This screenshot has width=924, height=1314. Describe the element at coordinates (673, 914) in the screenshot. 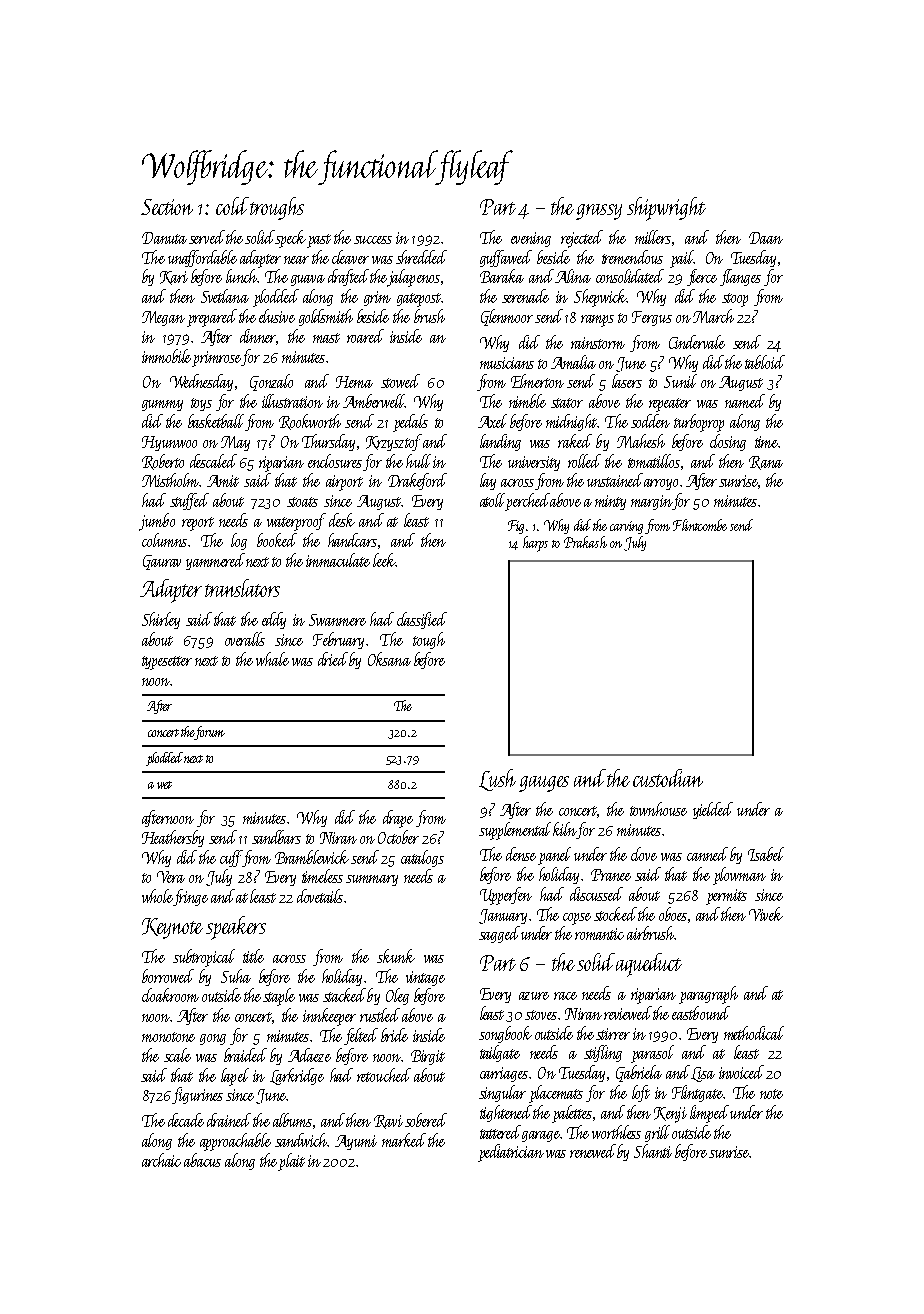

I see `oboes` at that location.
